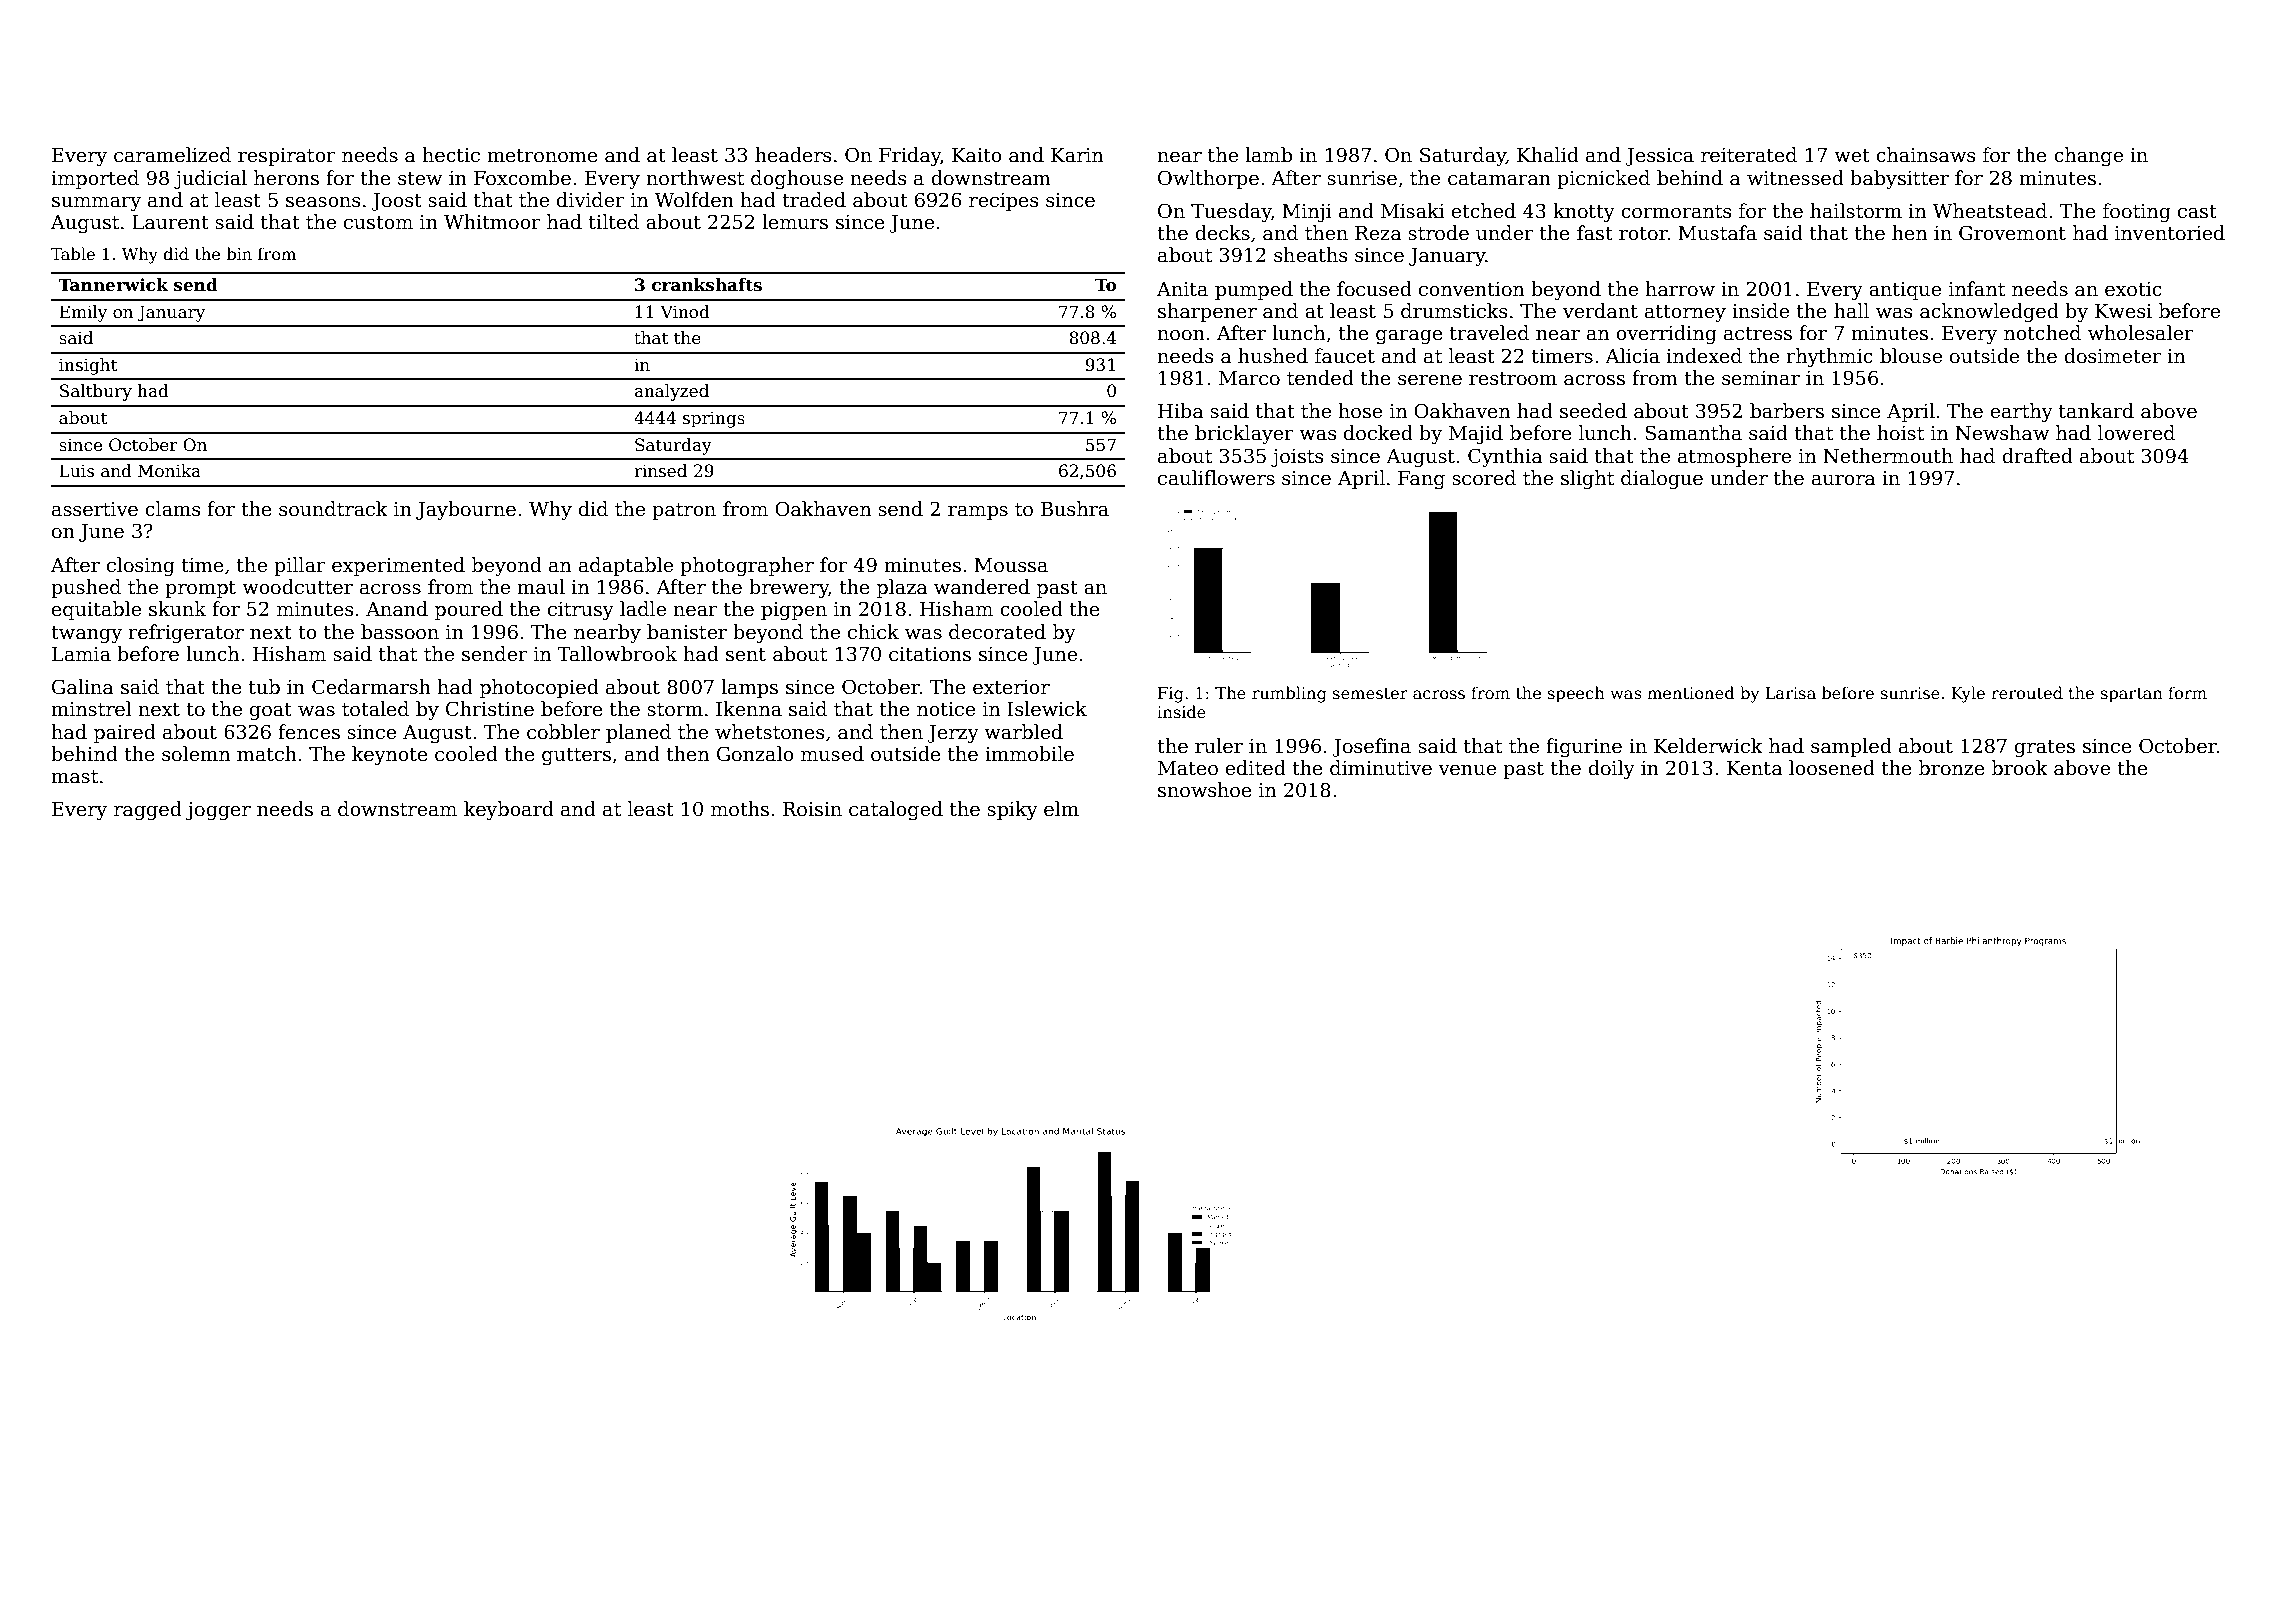 This screenshot has height=1614, width=2282. Describe the element at coordinates (1047, 709) in the screenshot. I see `Islewick` at that location.
